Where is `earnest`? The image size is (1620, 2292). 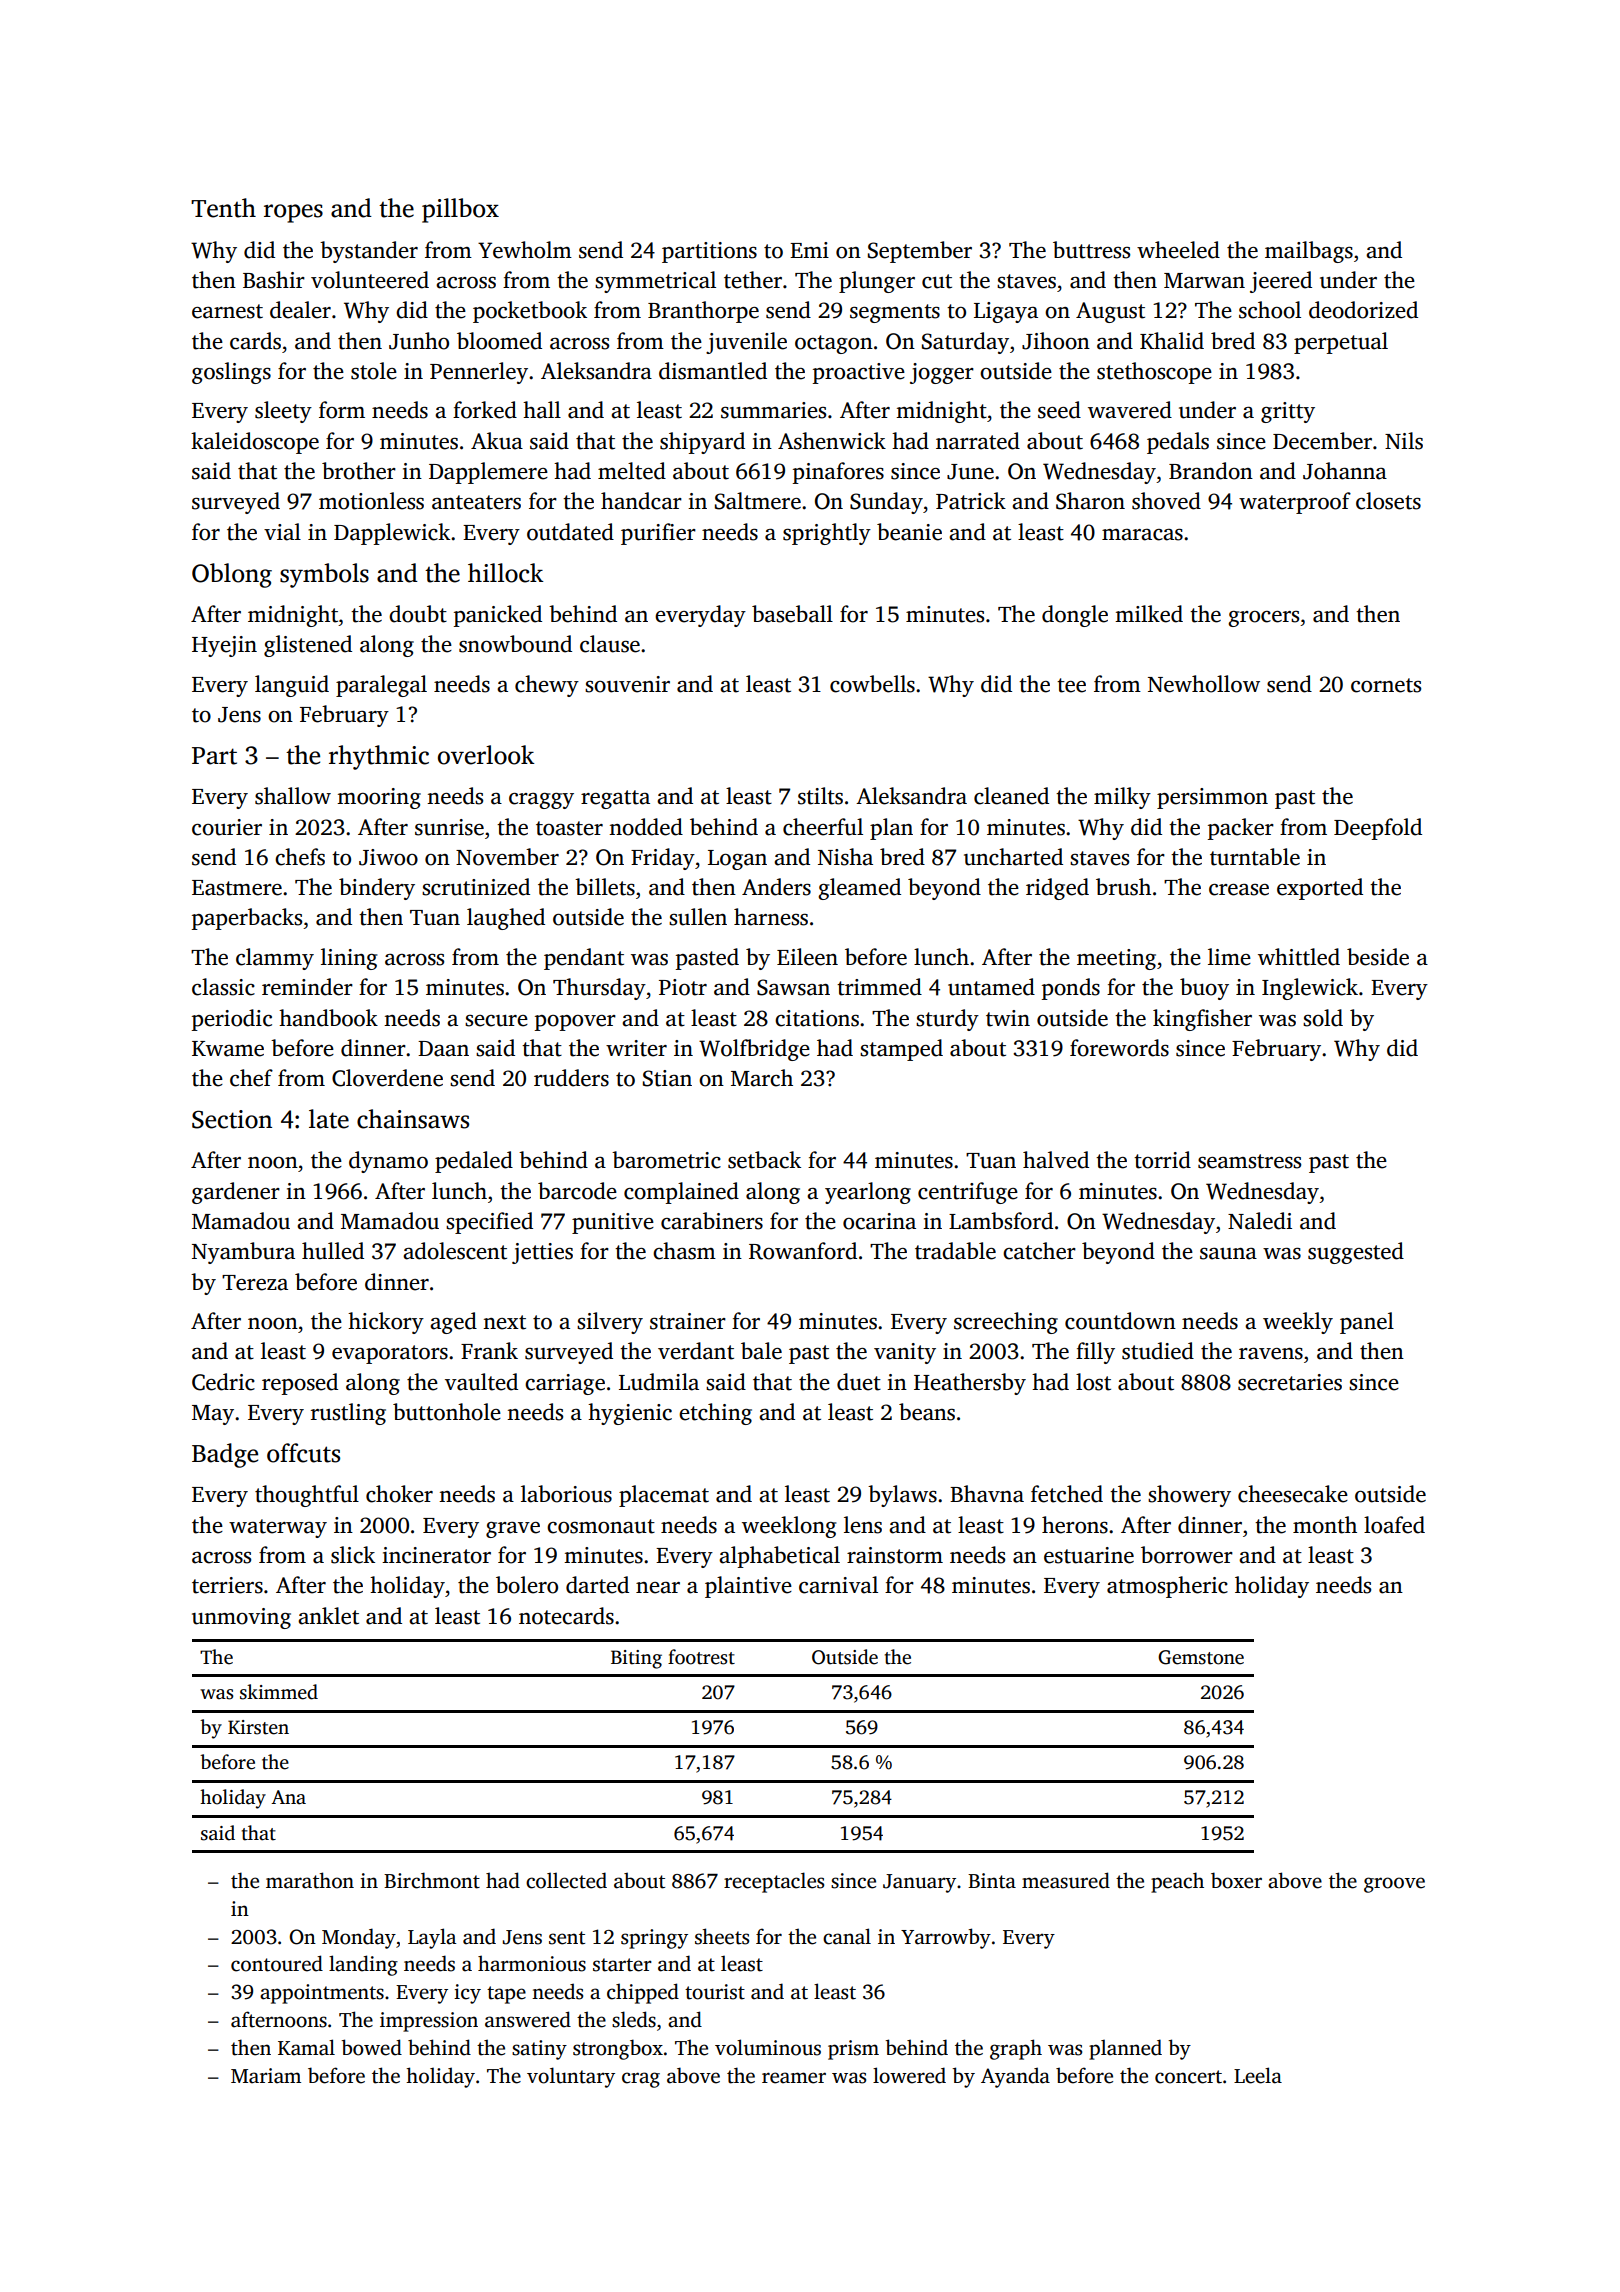
earnest is located at coordinates (227, 311).
